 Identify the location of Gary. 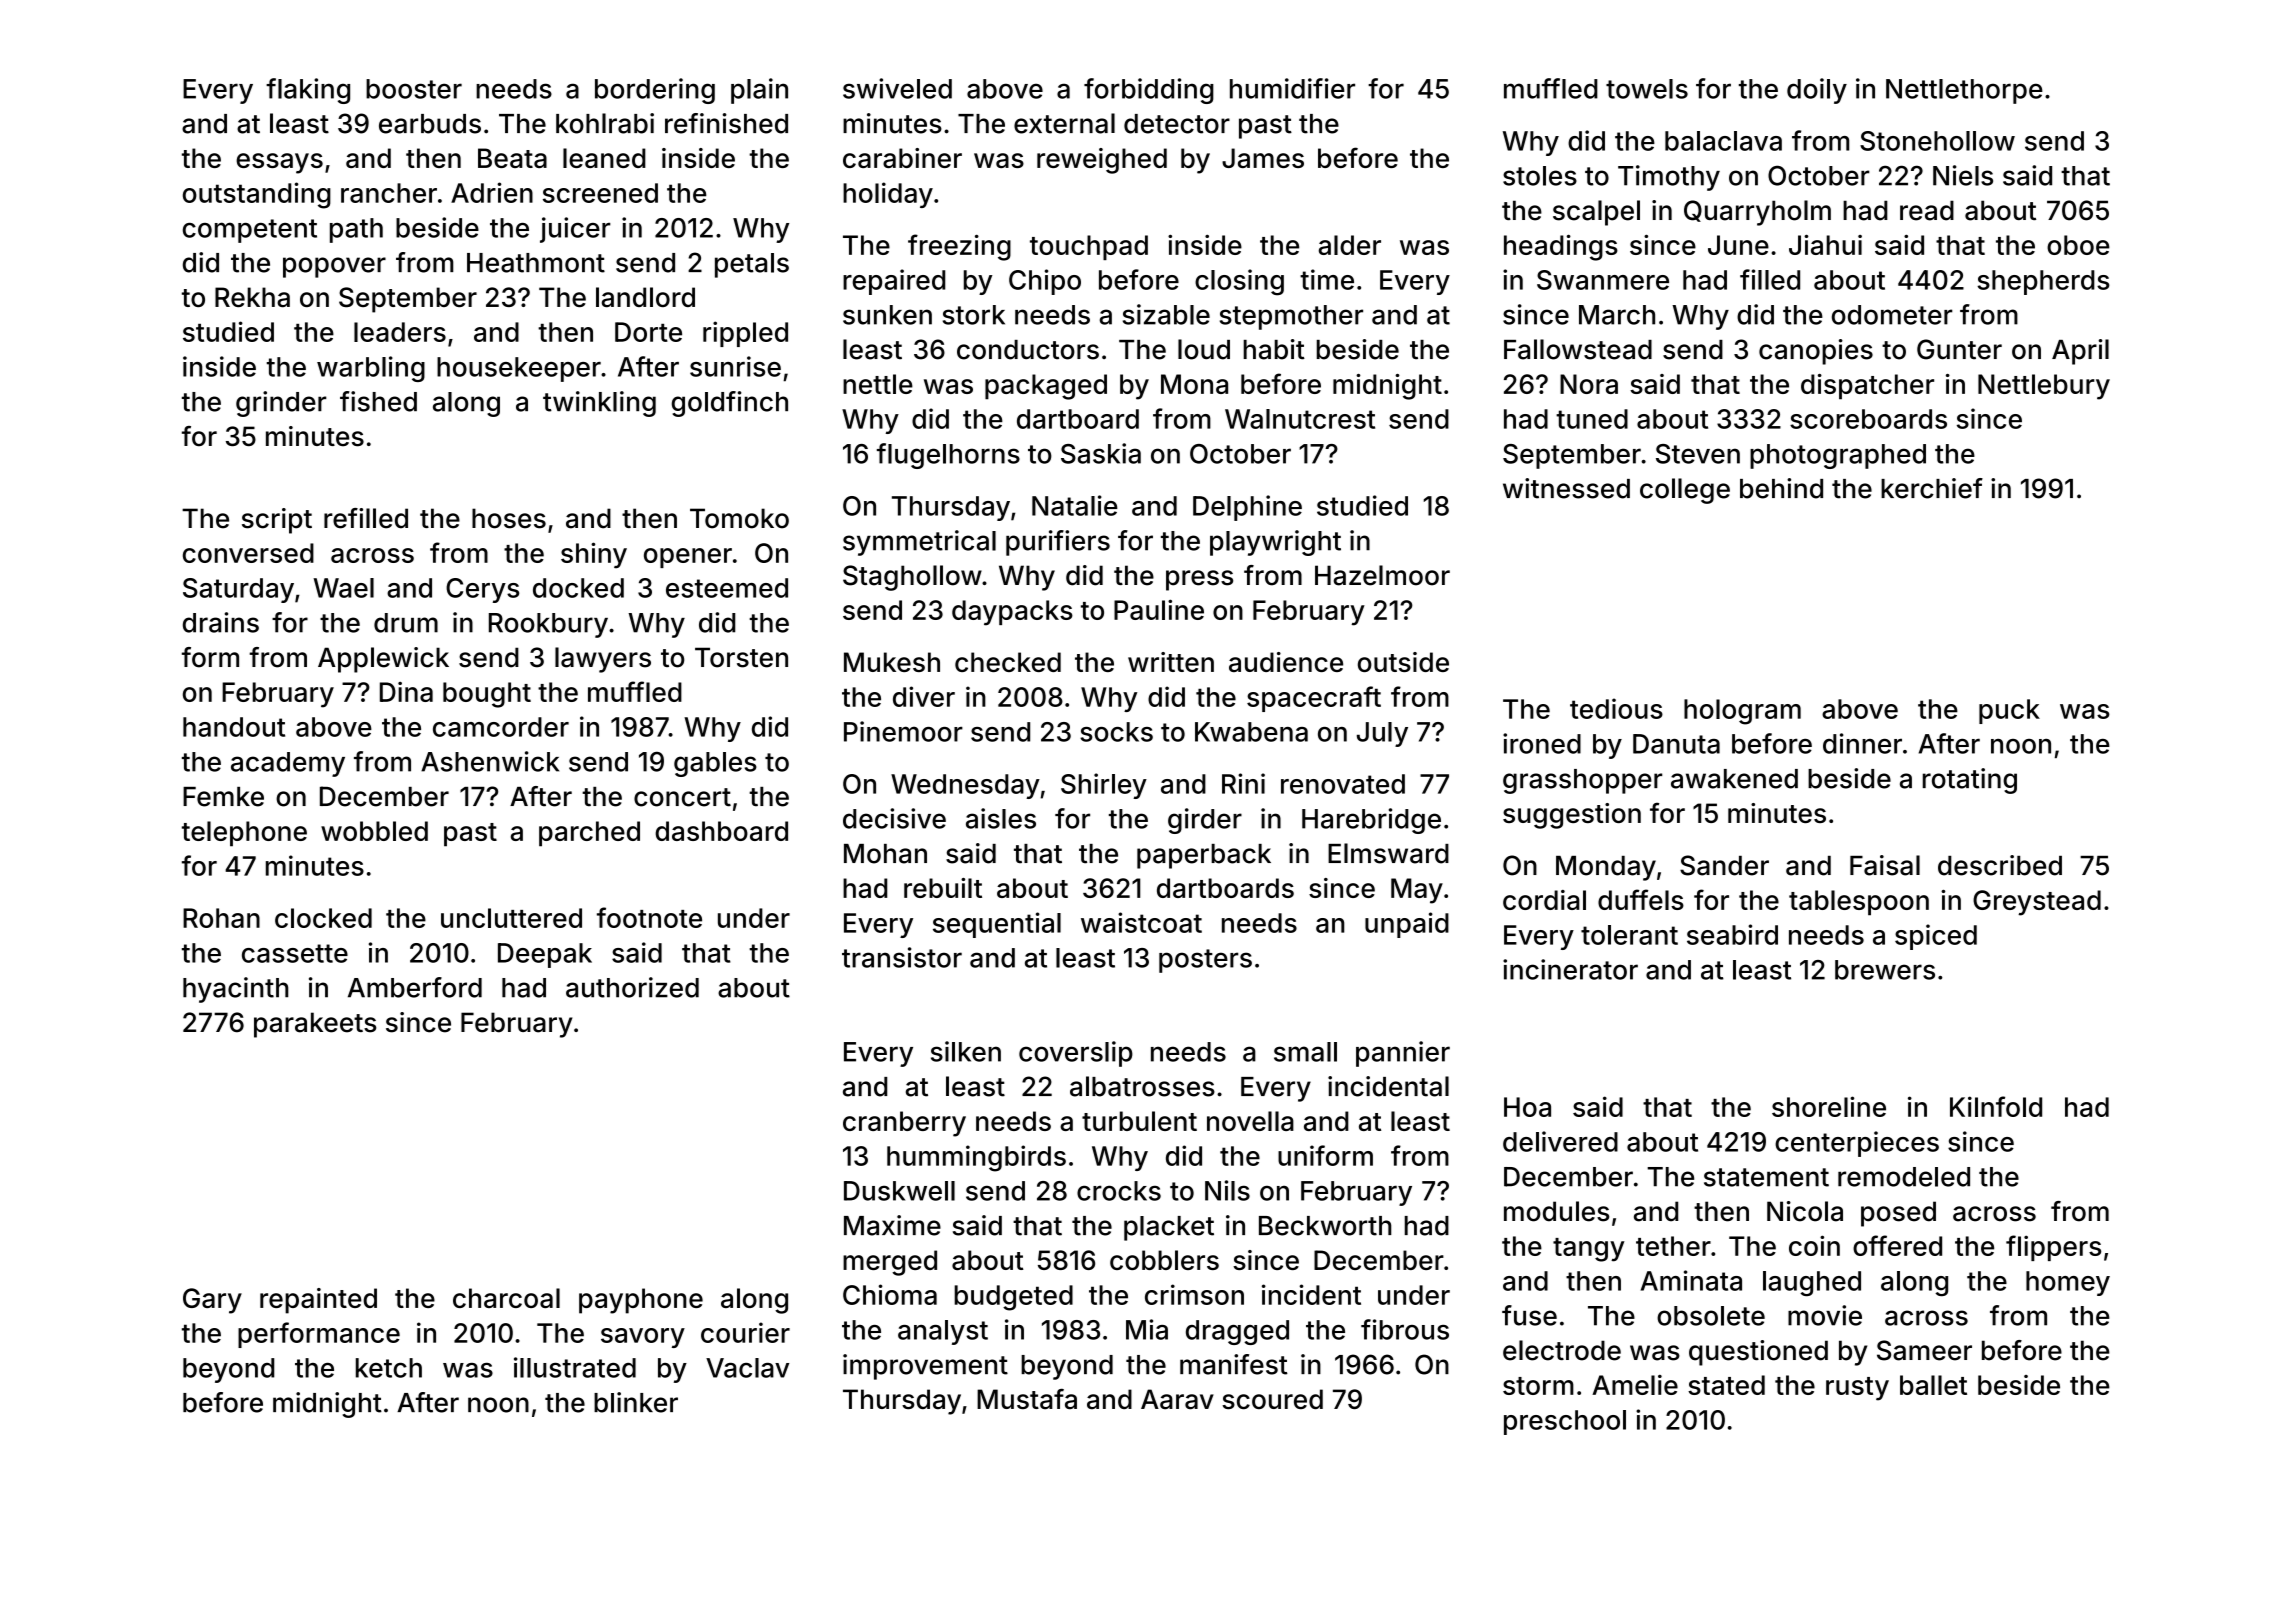
(212, 1301).
